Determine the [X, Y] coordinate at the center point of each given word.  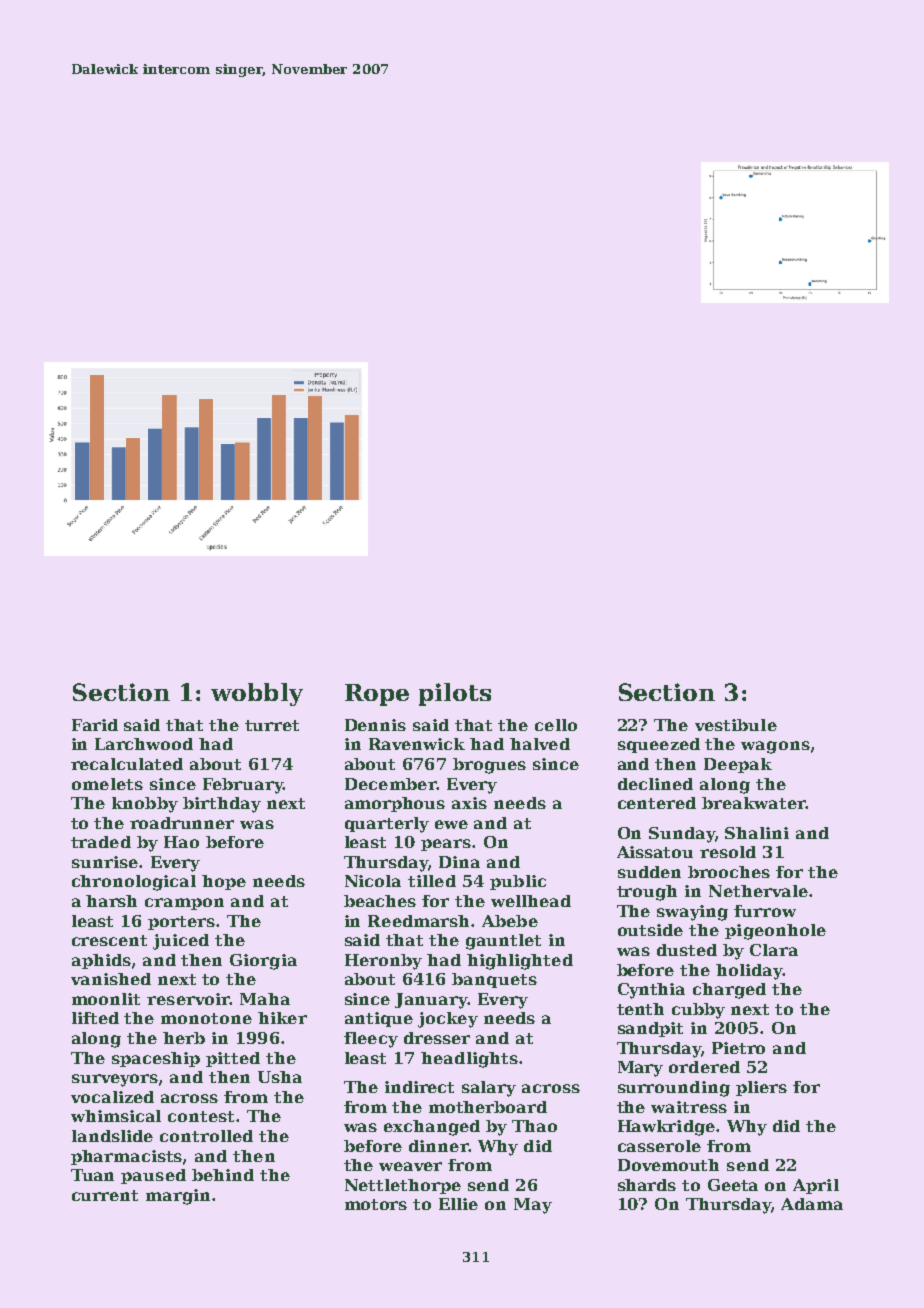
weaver [410, 1166]
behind [223, 1175]
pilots [455, 694]
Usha [280, 1077]
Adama [812, 1204]
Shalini [757, 833]
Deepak [738, 765]
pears [446, 845]
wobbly [257, 694]
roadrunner [182, 823]
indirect [419, 1087]
